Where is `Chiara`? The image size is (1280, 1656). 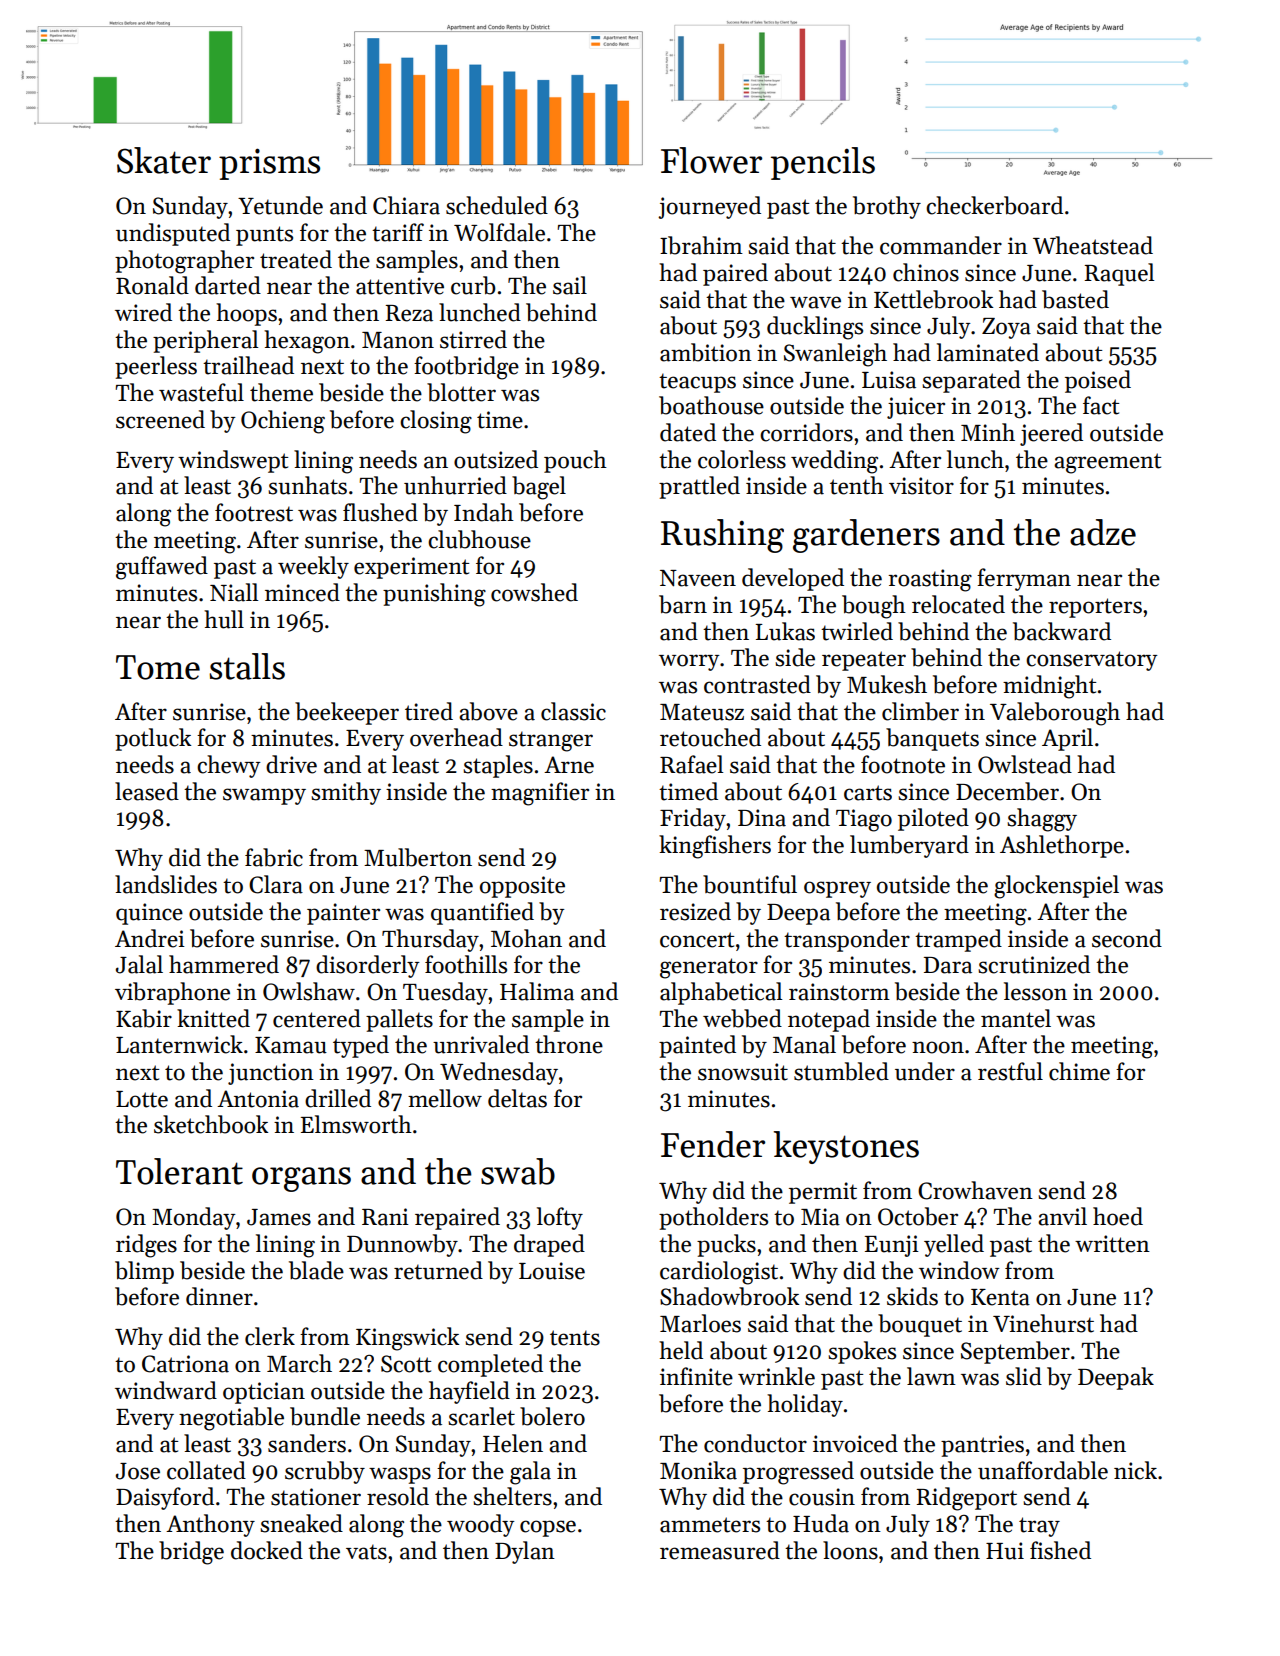 Chiara is located at coordinates (406, 205).
